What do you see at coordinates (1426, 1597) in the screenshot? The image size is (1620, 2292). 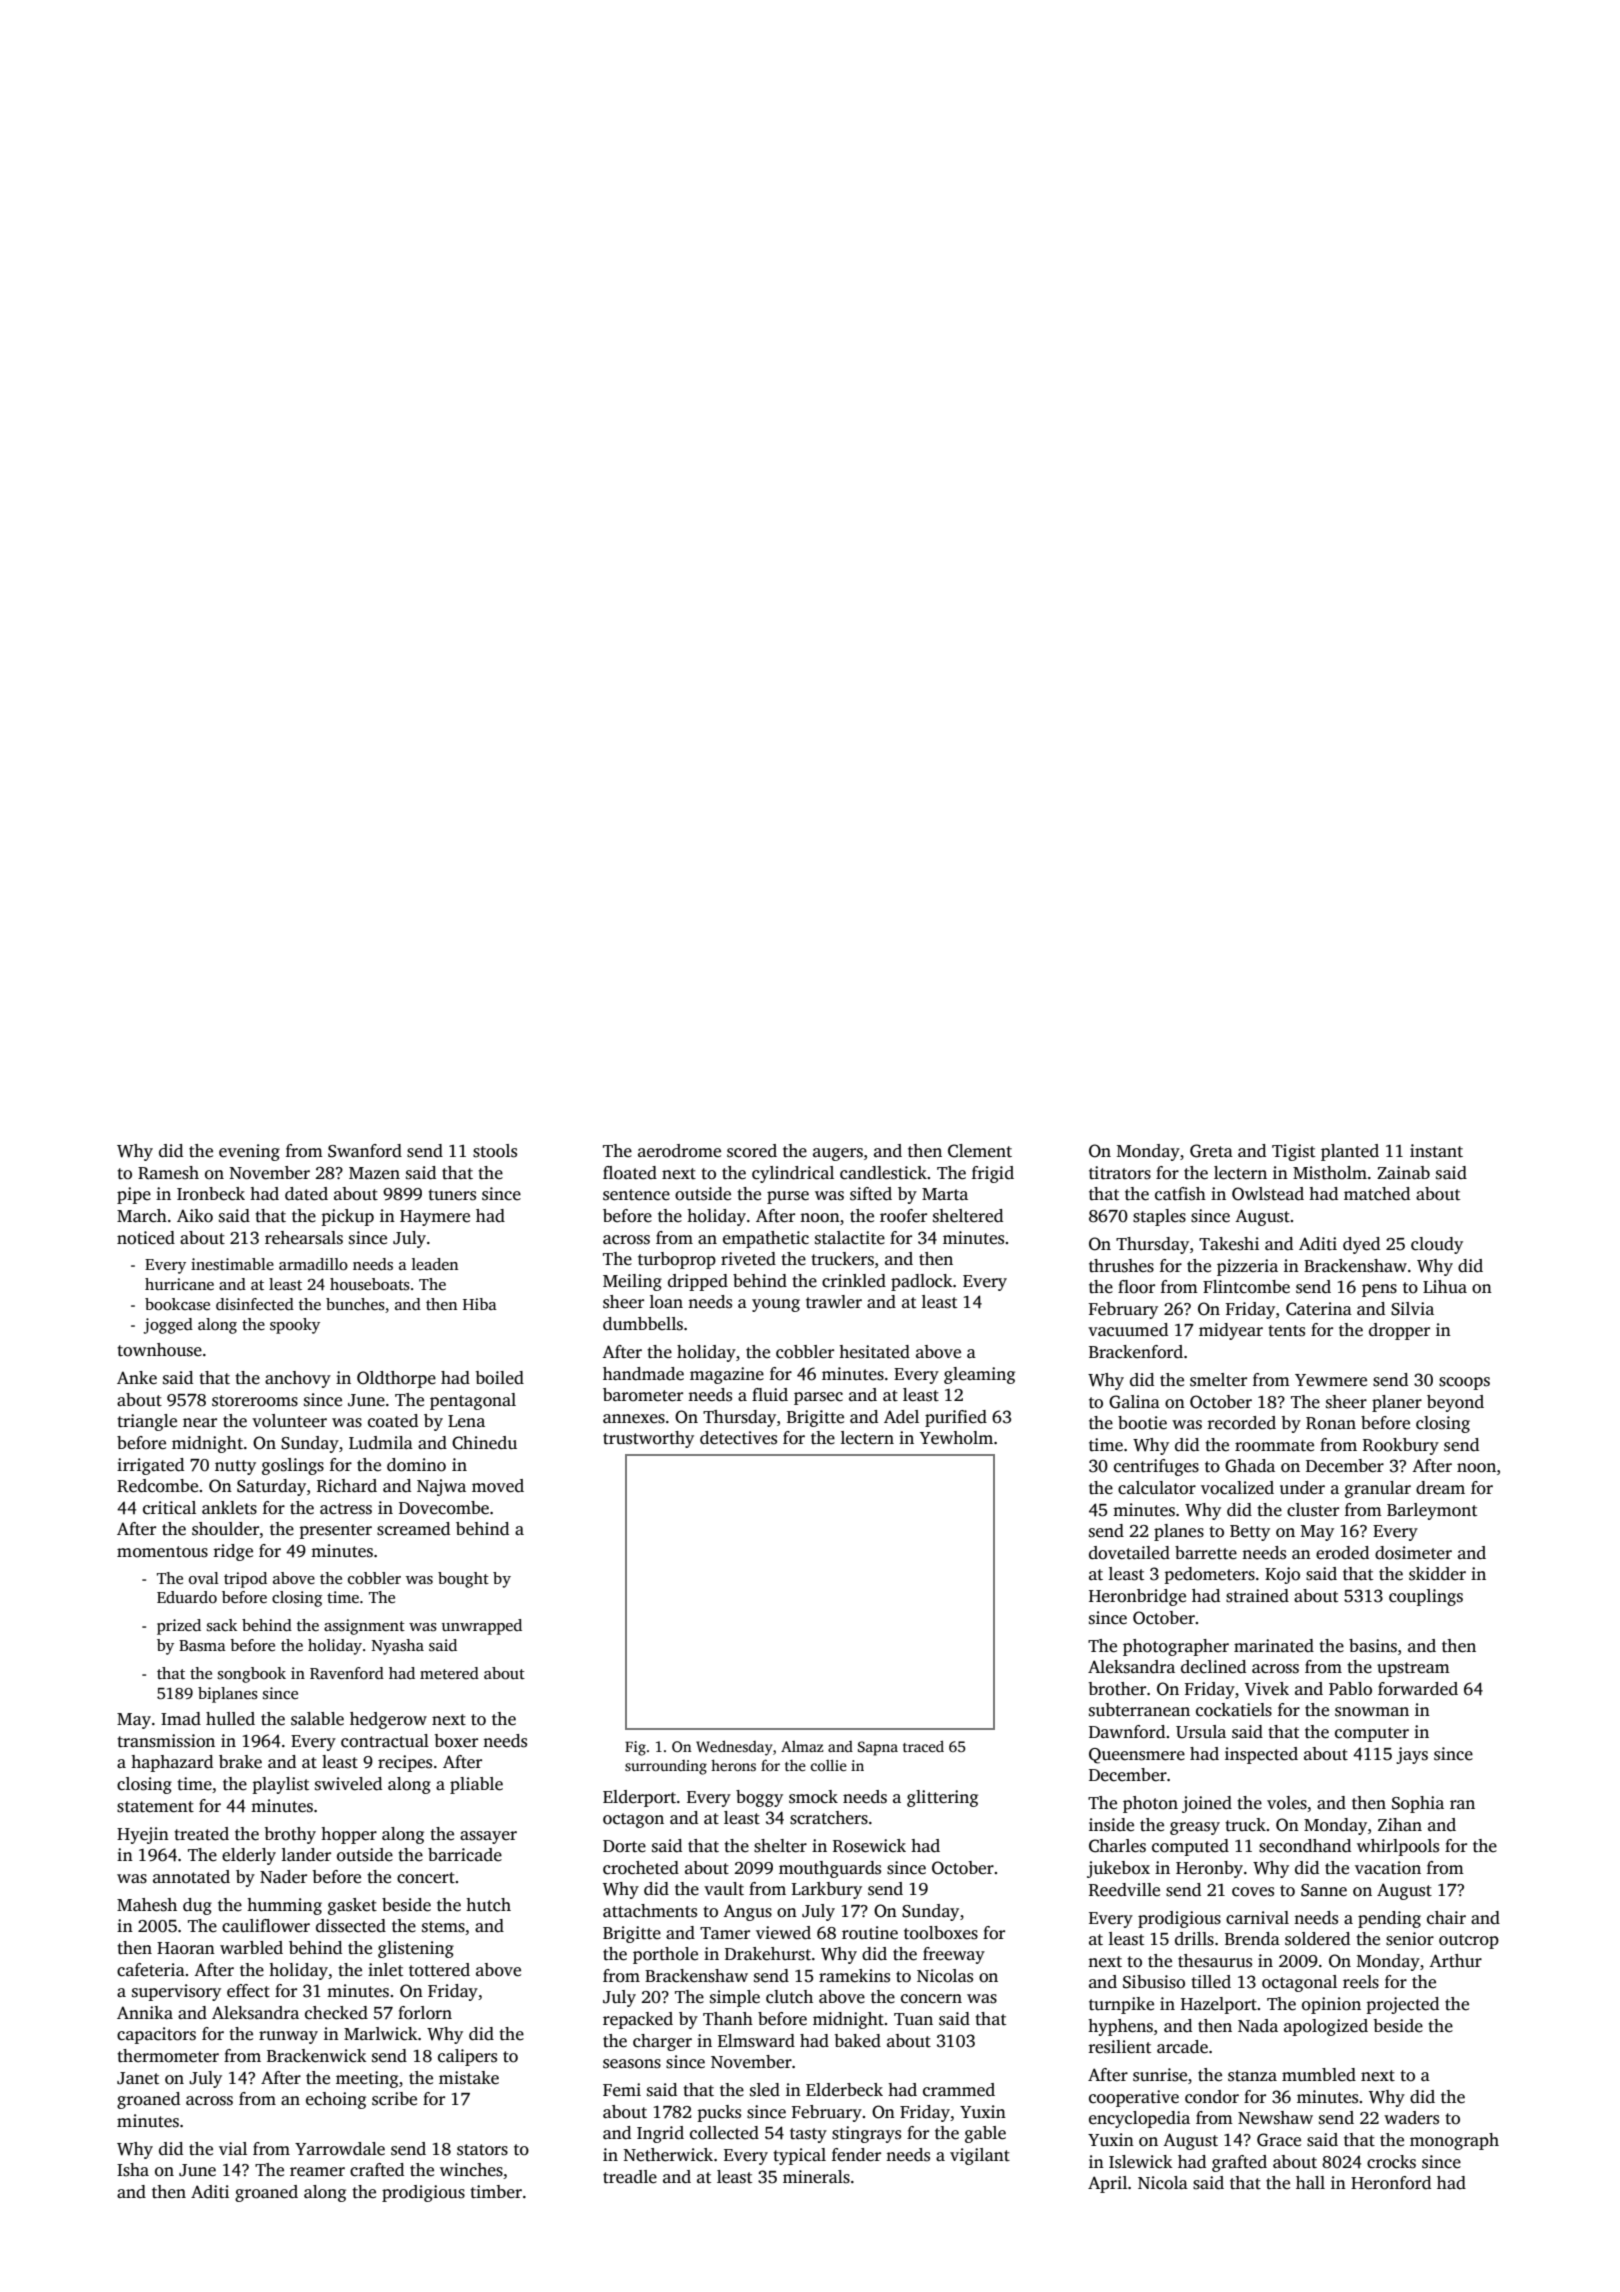 I see `couplings` at bounding box center [1426, 1597].
